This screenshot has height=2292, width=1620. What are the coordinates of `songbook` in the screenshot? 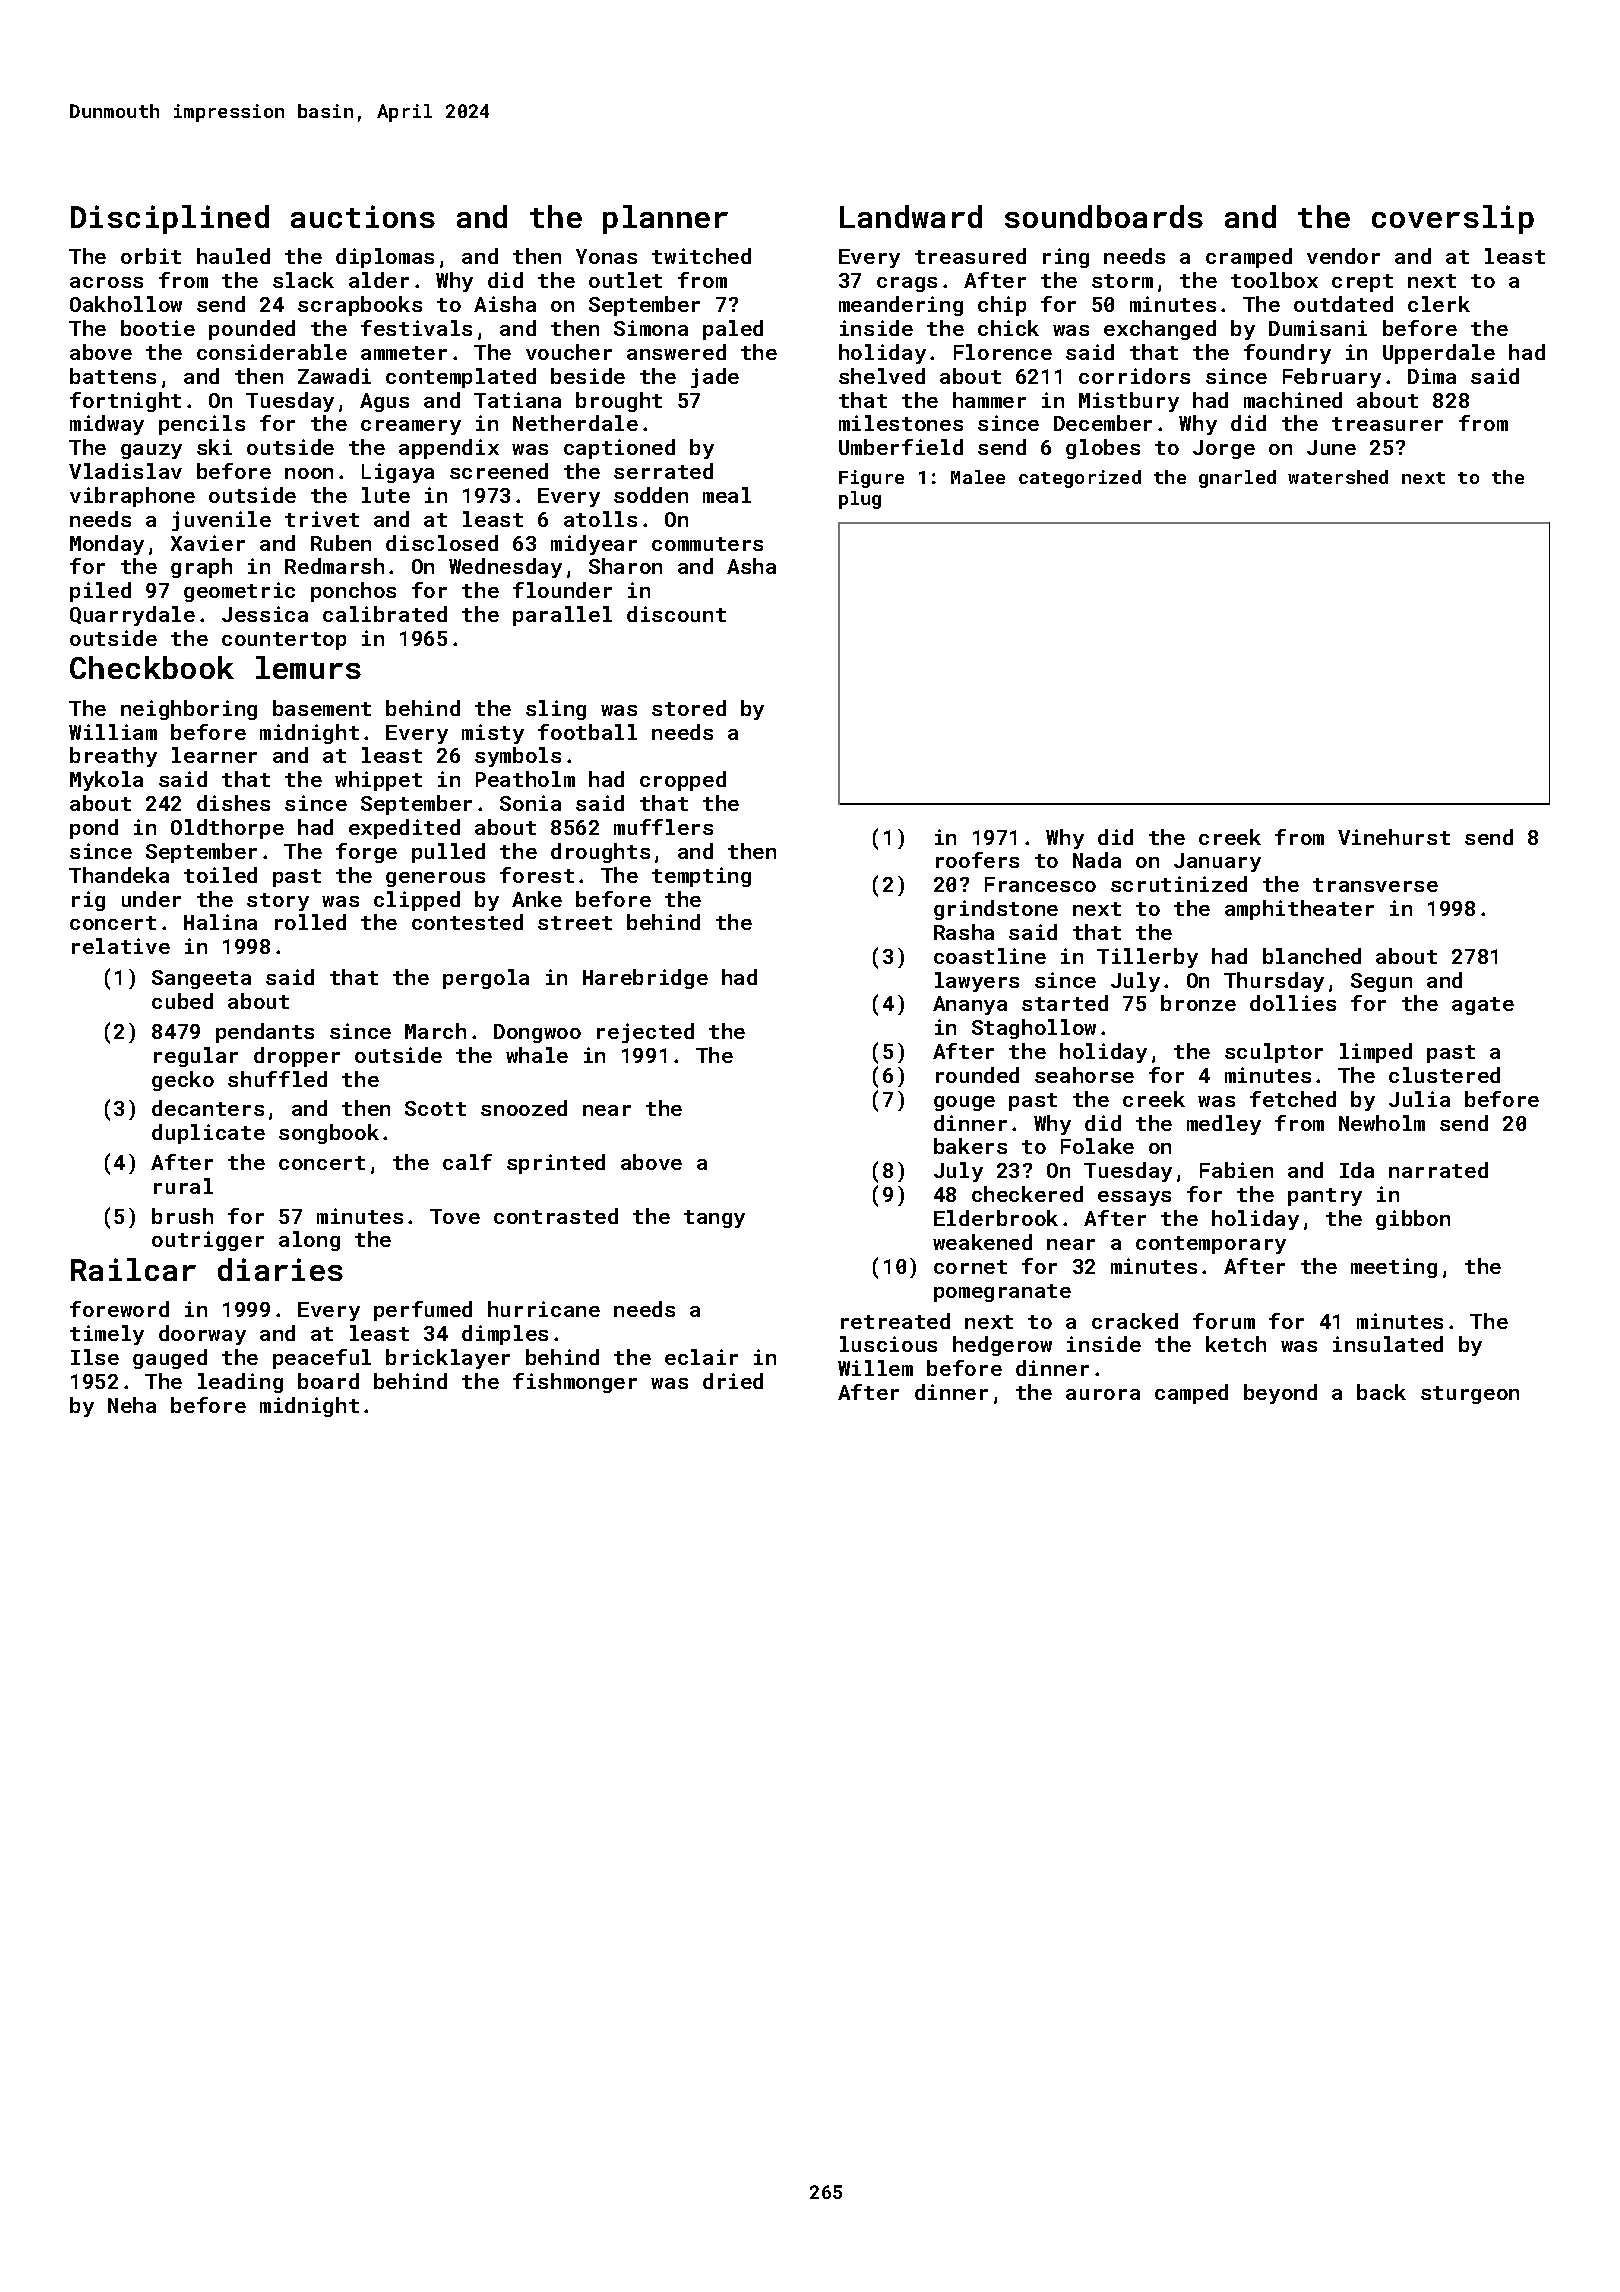 It's located at (329, 1134).
